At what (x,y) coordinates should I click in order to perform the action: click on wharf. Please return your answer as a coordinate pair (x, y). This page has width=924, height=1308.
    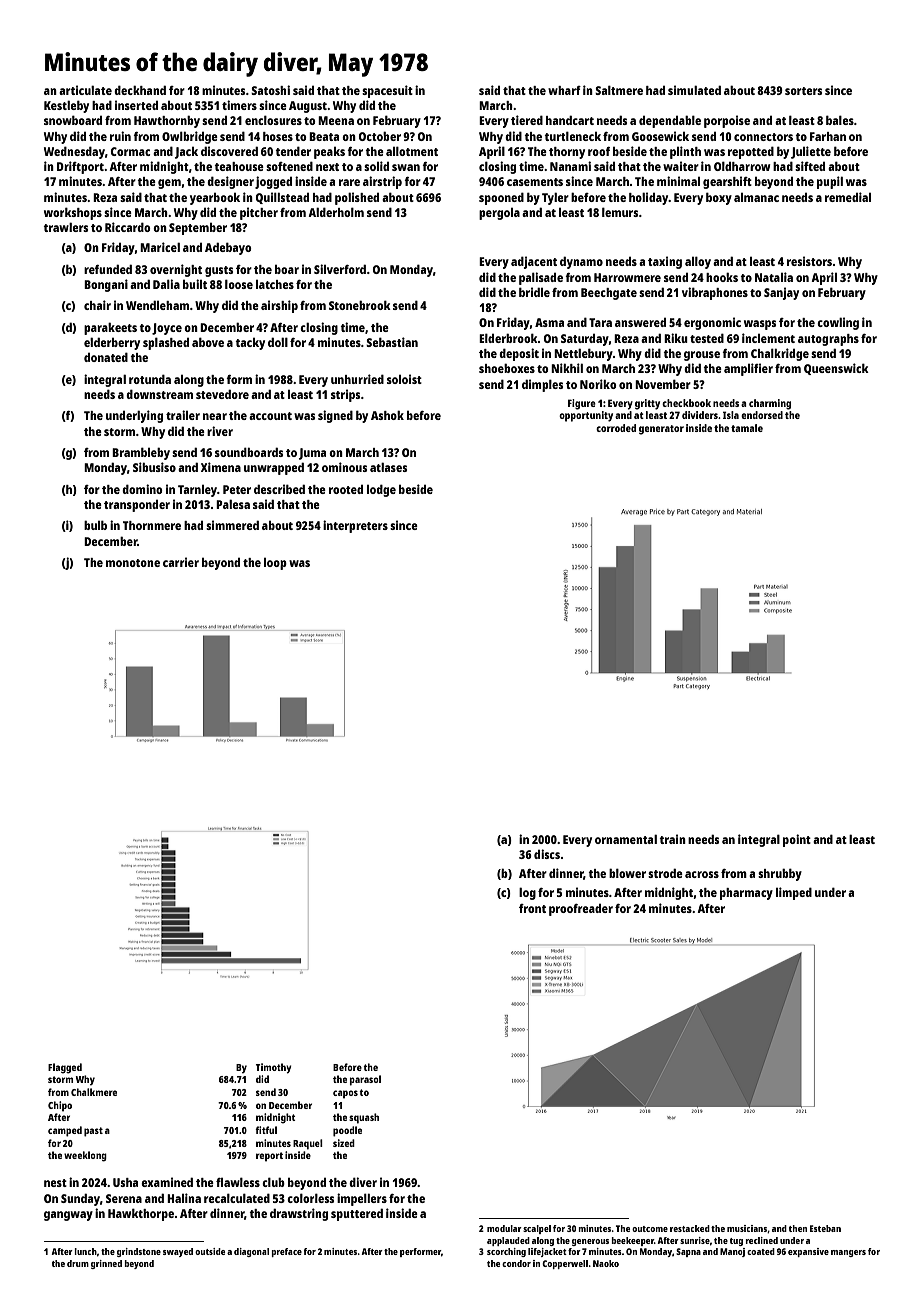
    Looking at the image, I should click on (564, 90).
